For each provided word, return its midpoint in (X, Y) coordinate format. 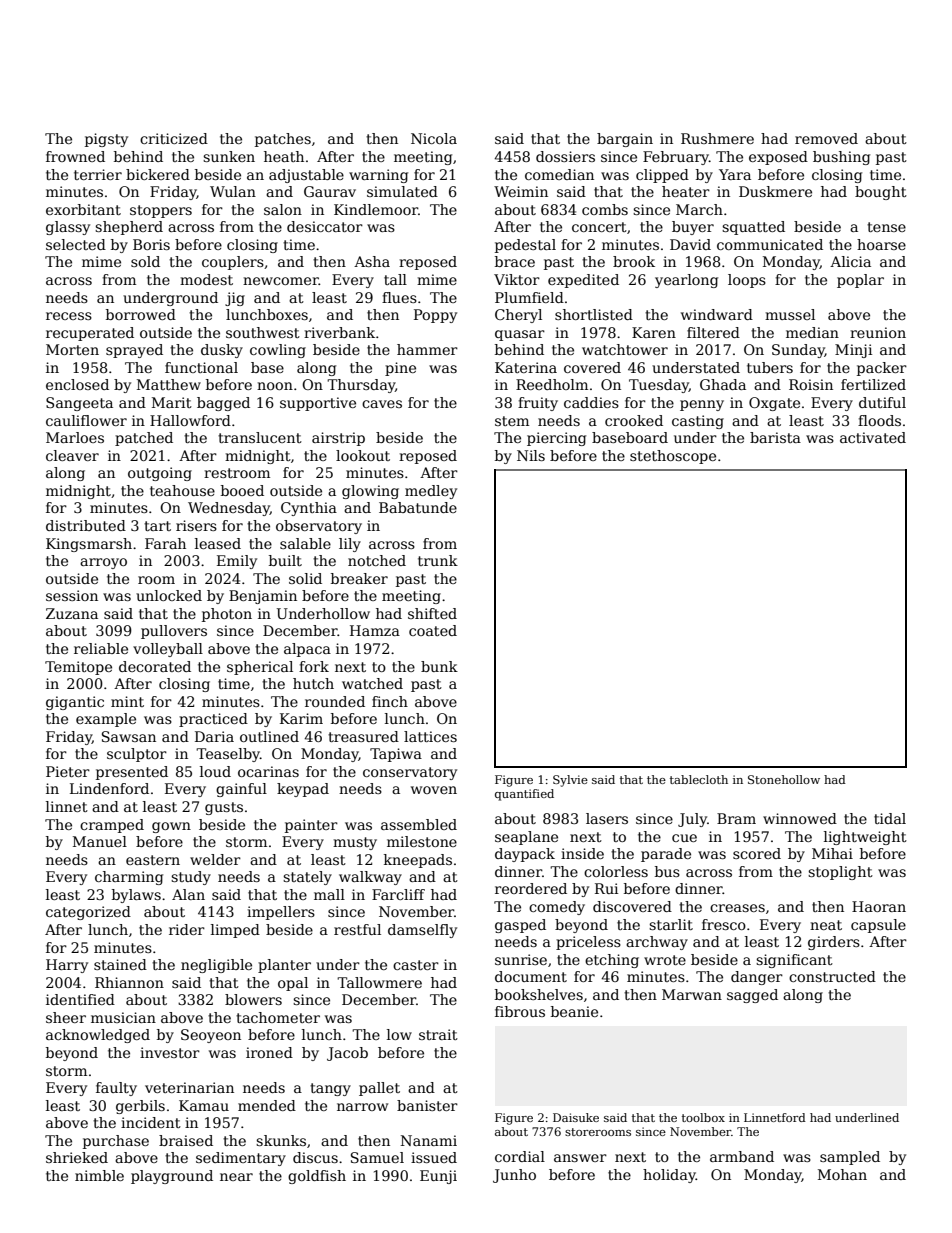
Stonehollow (784, 779)
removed (826, 138)
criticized (174, 138)
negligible (216, 966)
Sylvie (570, 781)
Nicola (434, 138)
